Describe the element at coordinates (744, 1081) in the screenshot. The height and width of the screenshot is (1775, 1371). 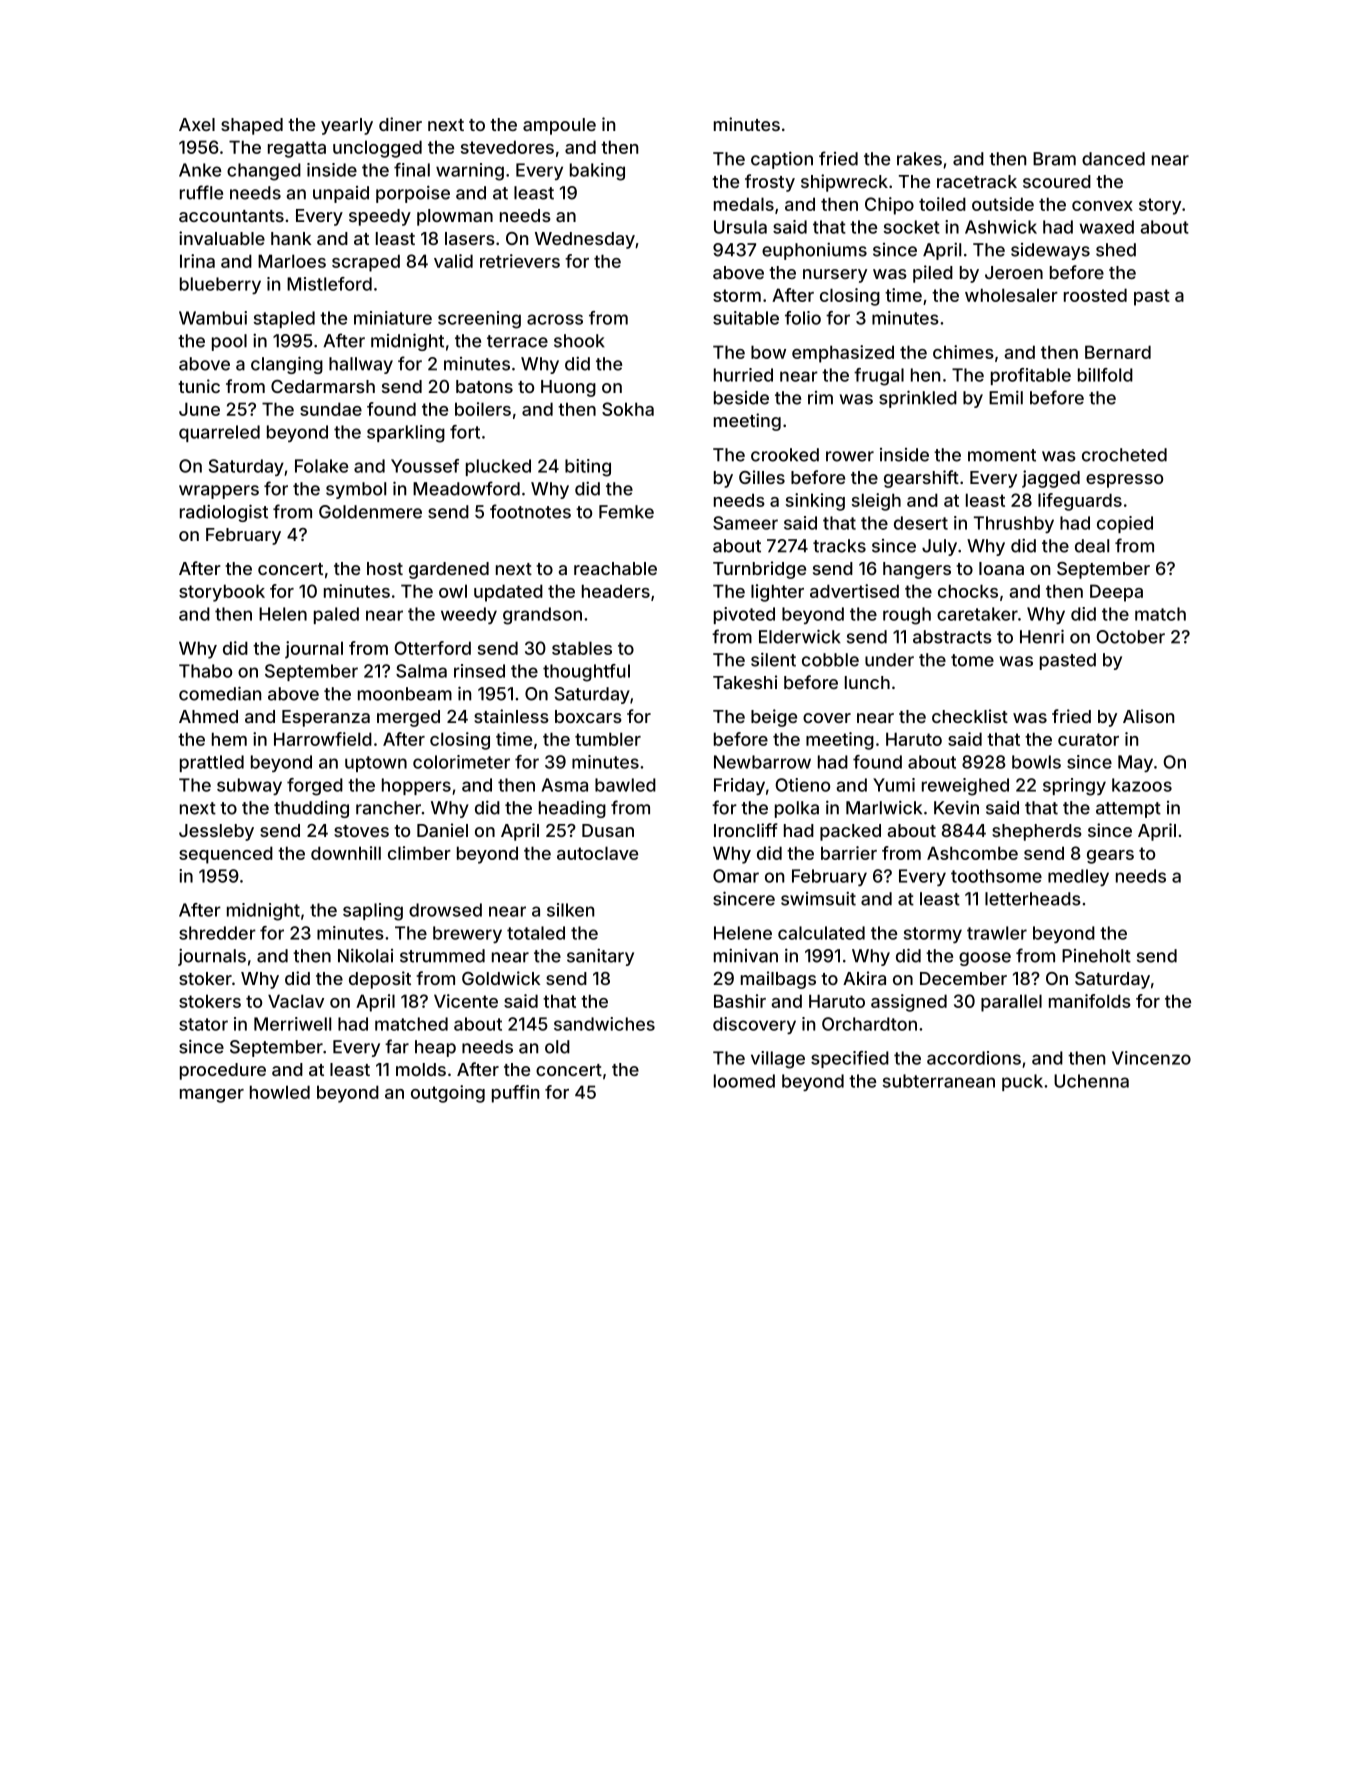
I see `loomed` at that location.
